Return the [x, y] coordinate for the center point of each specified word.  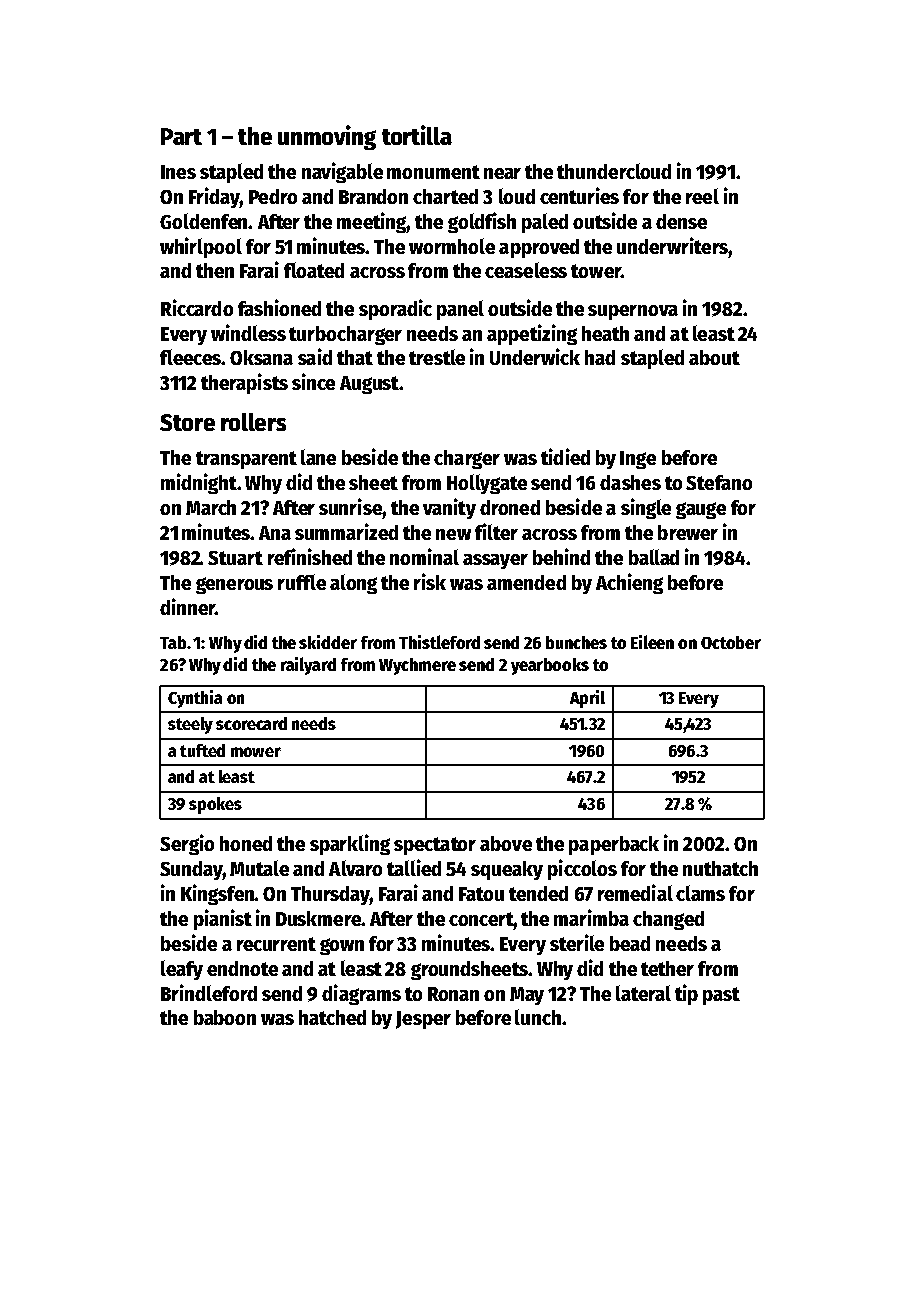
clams [700, 893]
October [731, 642]
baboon [225, 1017]
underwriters [672, 245]
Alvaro [355, 868]
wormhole [452, 246]
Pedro [273, 196]
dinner [187, 606]
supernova [633, 312]
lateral [643, 993]
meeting [372, 222]
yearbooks [550, 666]
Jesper [423, 1020]
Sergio [187, 844]
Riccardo [197, 307]
